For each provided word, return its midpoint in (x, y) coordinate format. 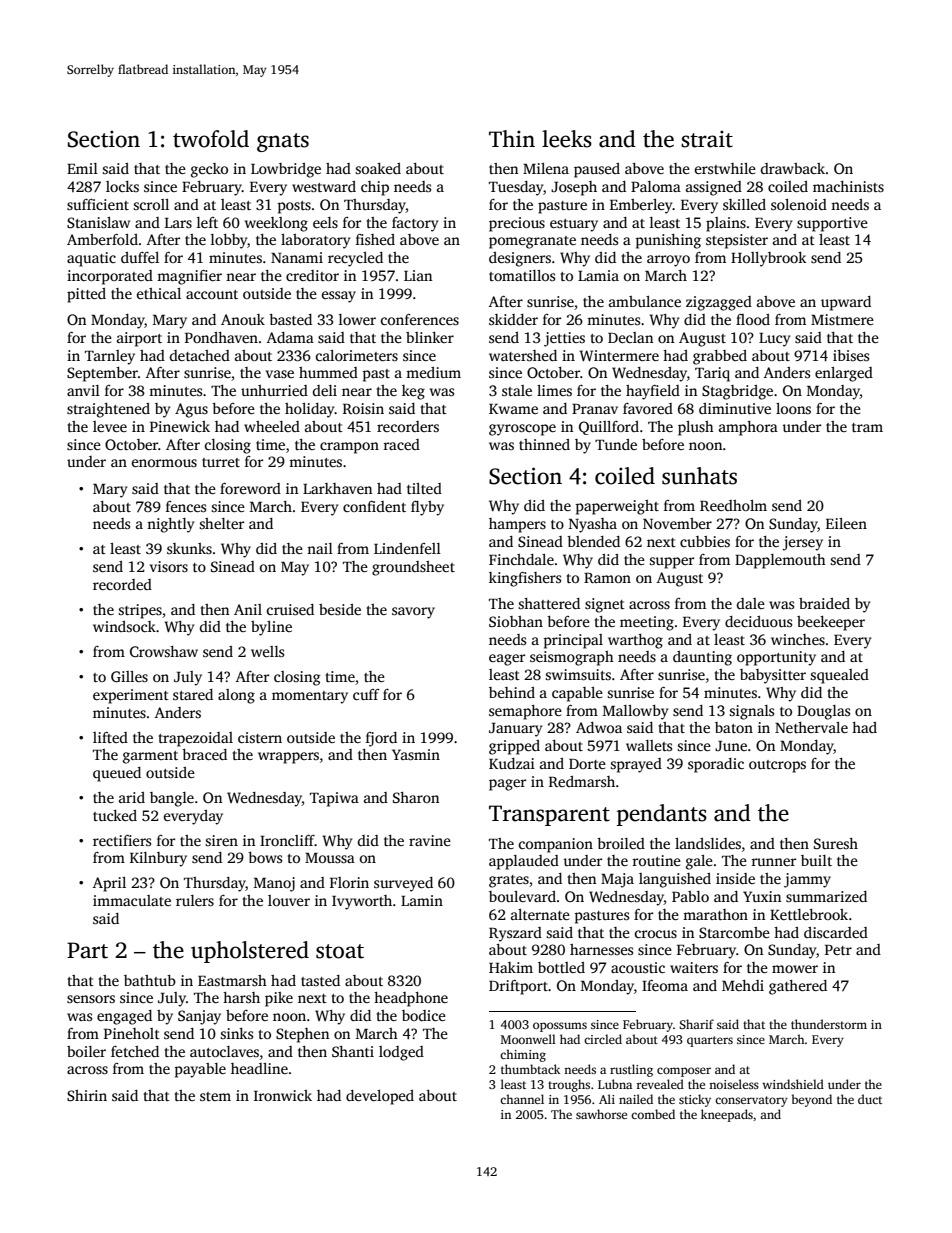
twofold (211, 139)
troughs (569, 1085)
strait (707, 139)
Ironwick (283, 1095)
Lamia (598, 275)
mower (795, 969)
